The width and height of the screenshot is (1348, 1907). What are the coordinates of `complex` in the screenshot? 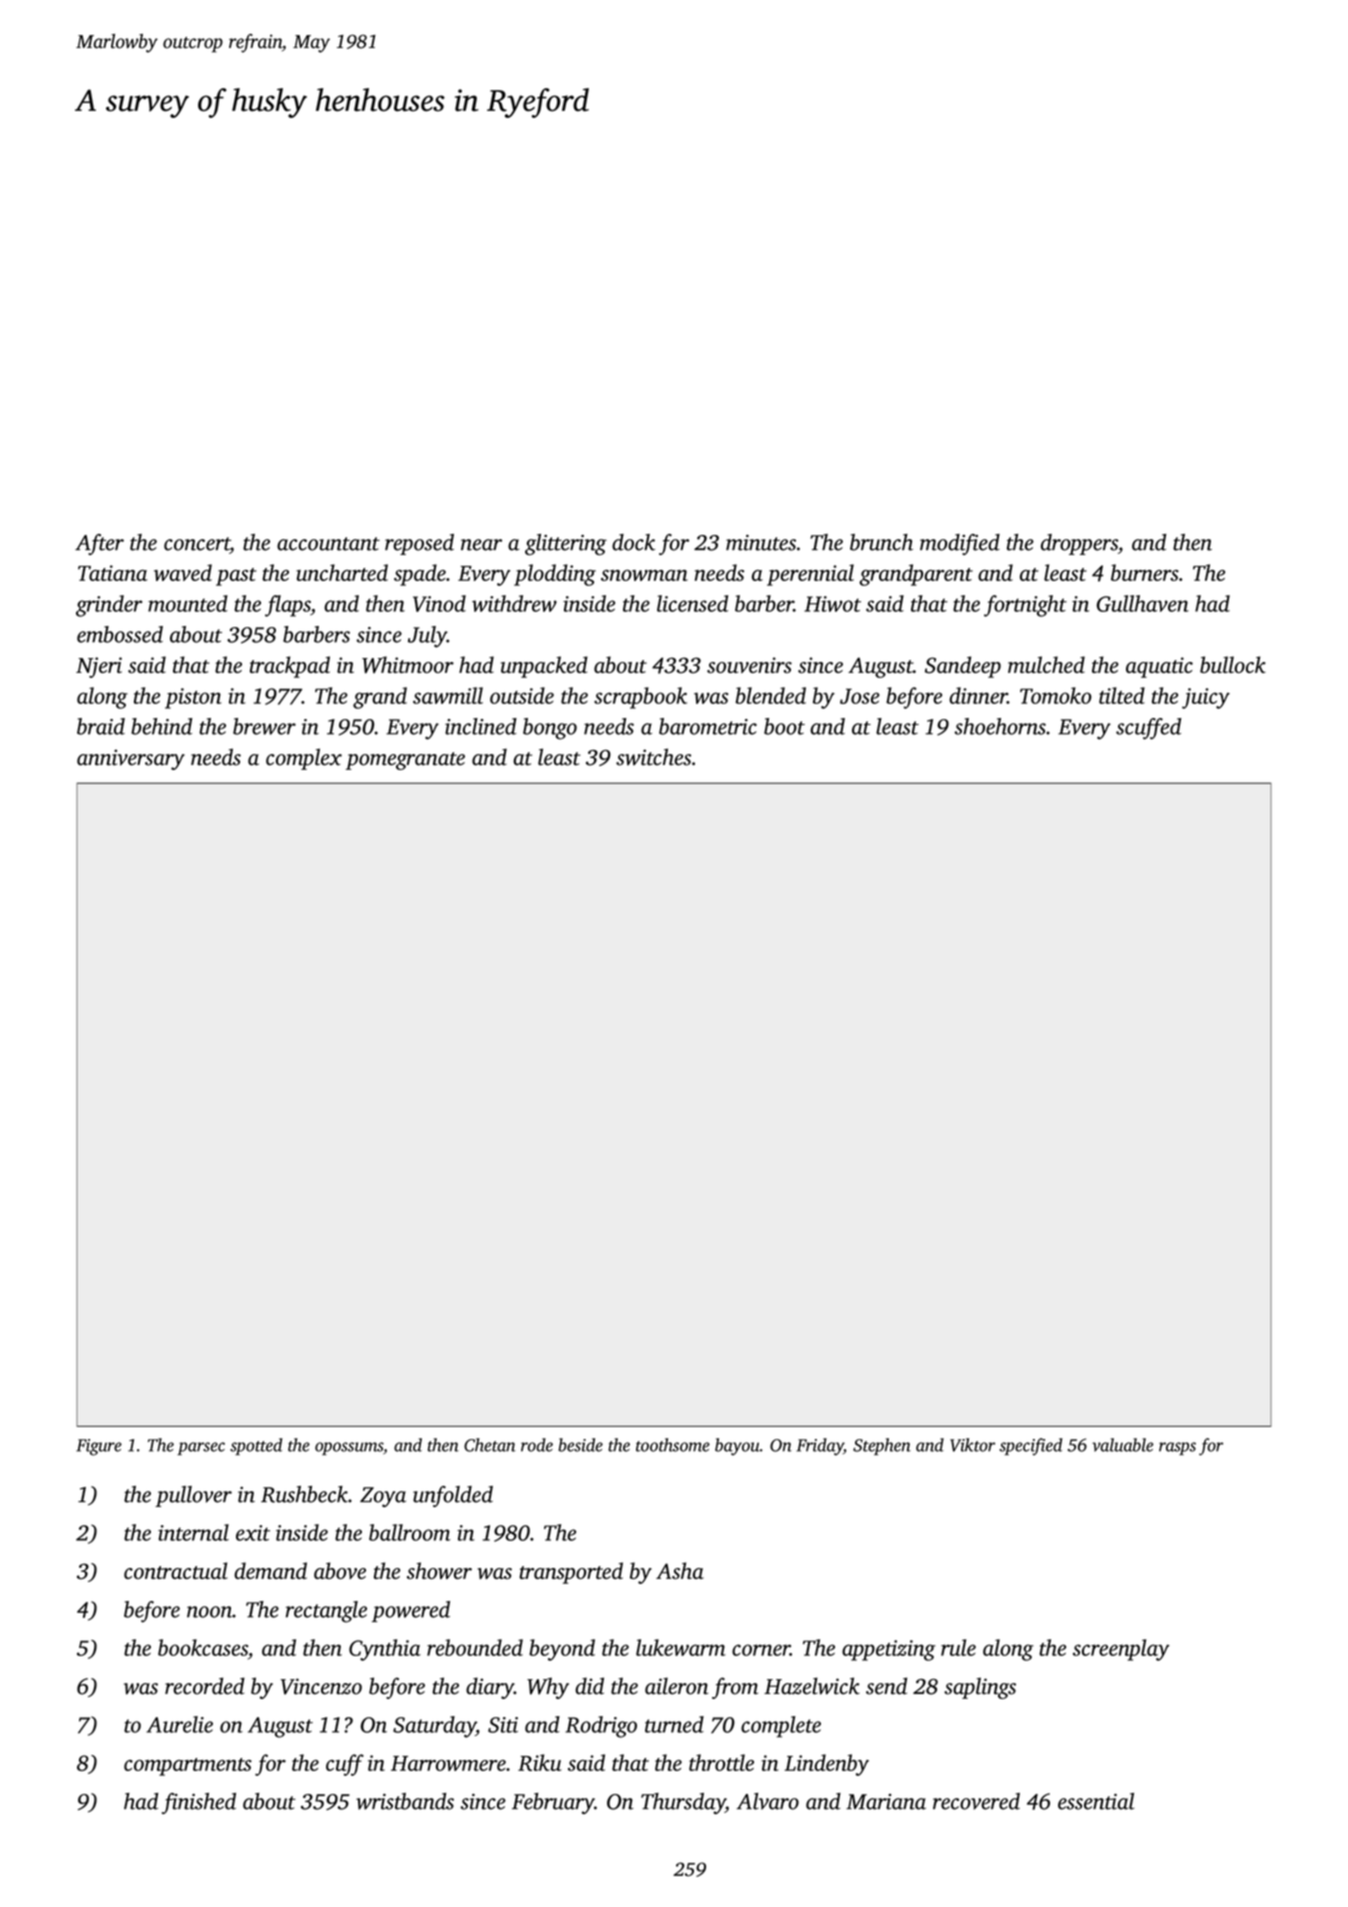 It's located at (304, 759).
